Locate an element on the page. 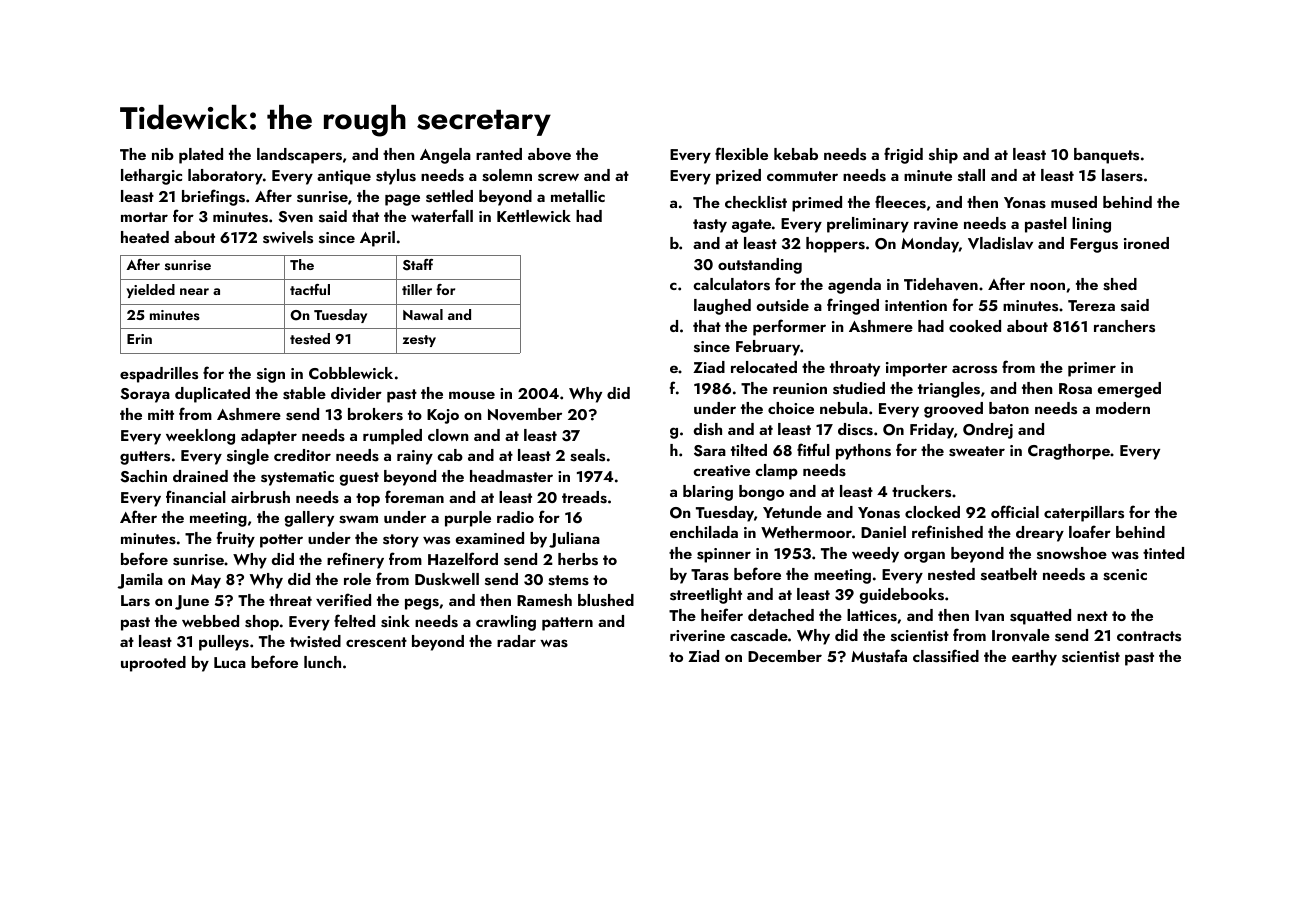 The height and width of the image is (924, 1308). loafer is located at coordinates (1090, 531).
